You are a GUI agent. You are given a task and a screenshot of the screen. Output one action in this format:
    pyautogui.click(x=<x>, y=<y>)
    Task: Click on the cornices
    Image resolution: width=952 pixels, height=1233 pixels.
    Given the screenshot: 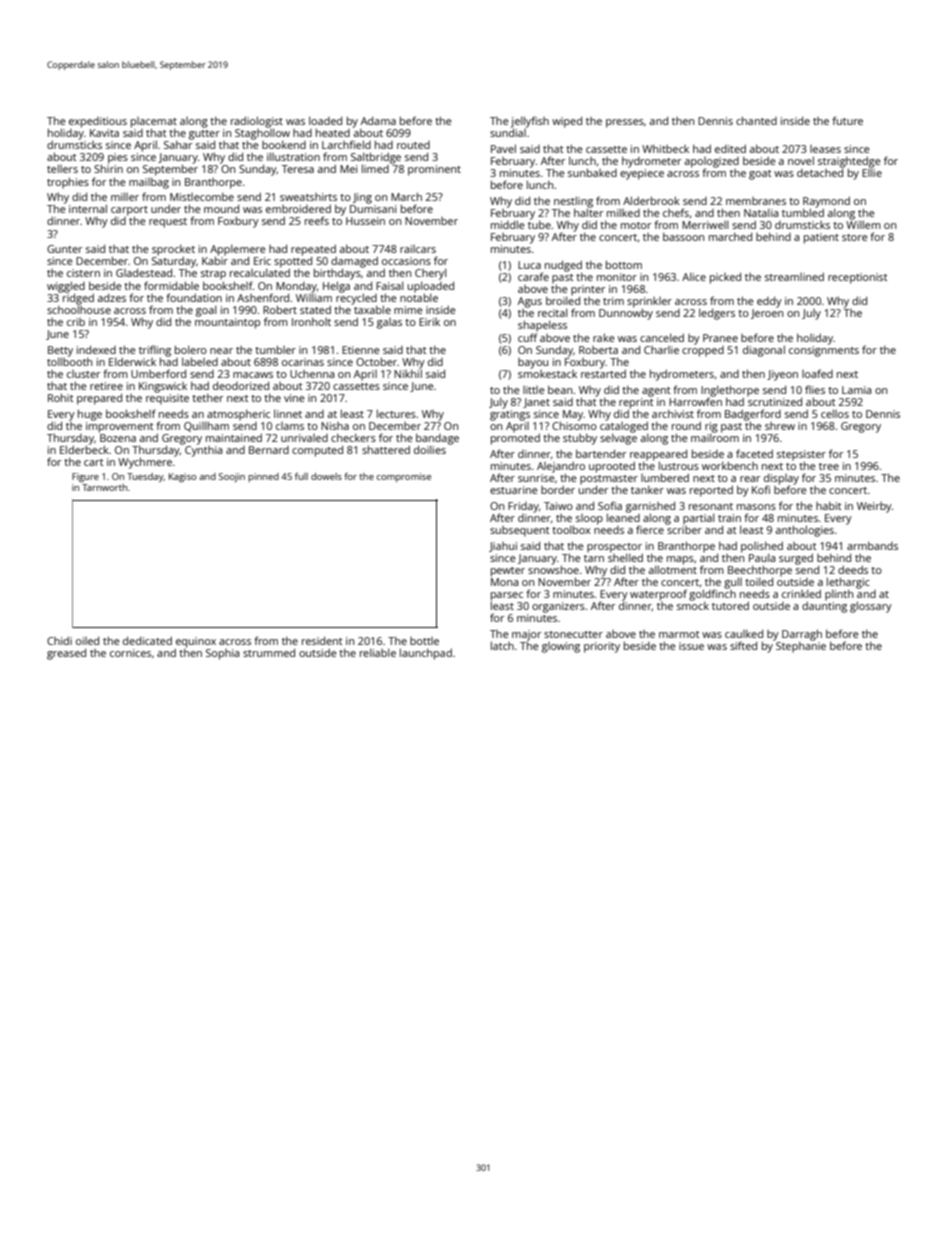 What is the action you would take?
    pyautogui.click(x=130, y=653)
